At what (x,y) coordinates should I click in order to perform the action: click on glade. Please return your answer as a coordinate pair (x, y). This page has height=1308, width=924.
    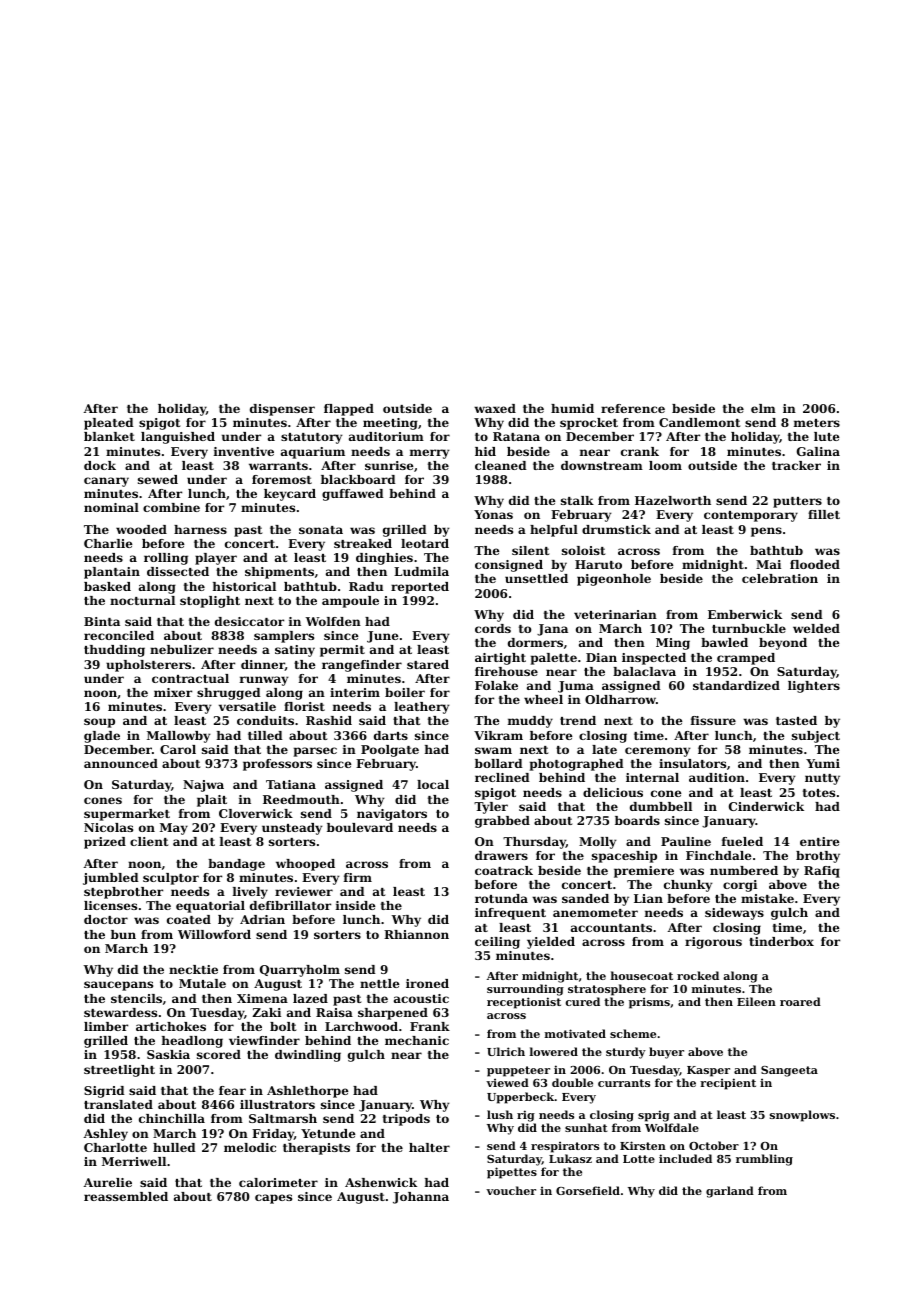
    Looking at the image, I should click on (102, 737).
